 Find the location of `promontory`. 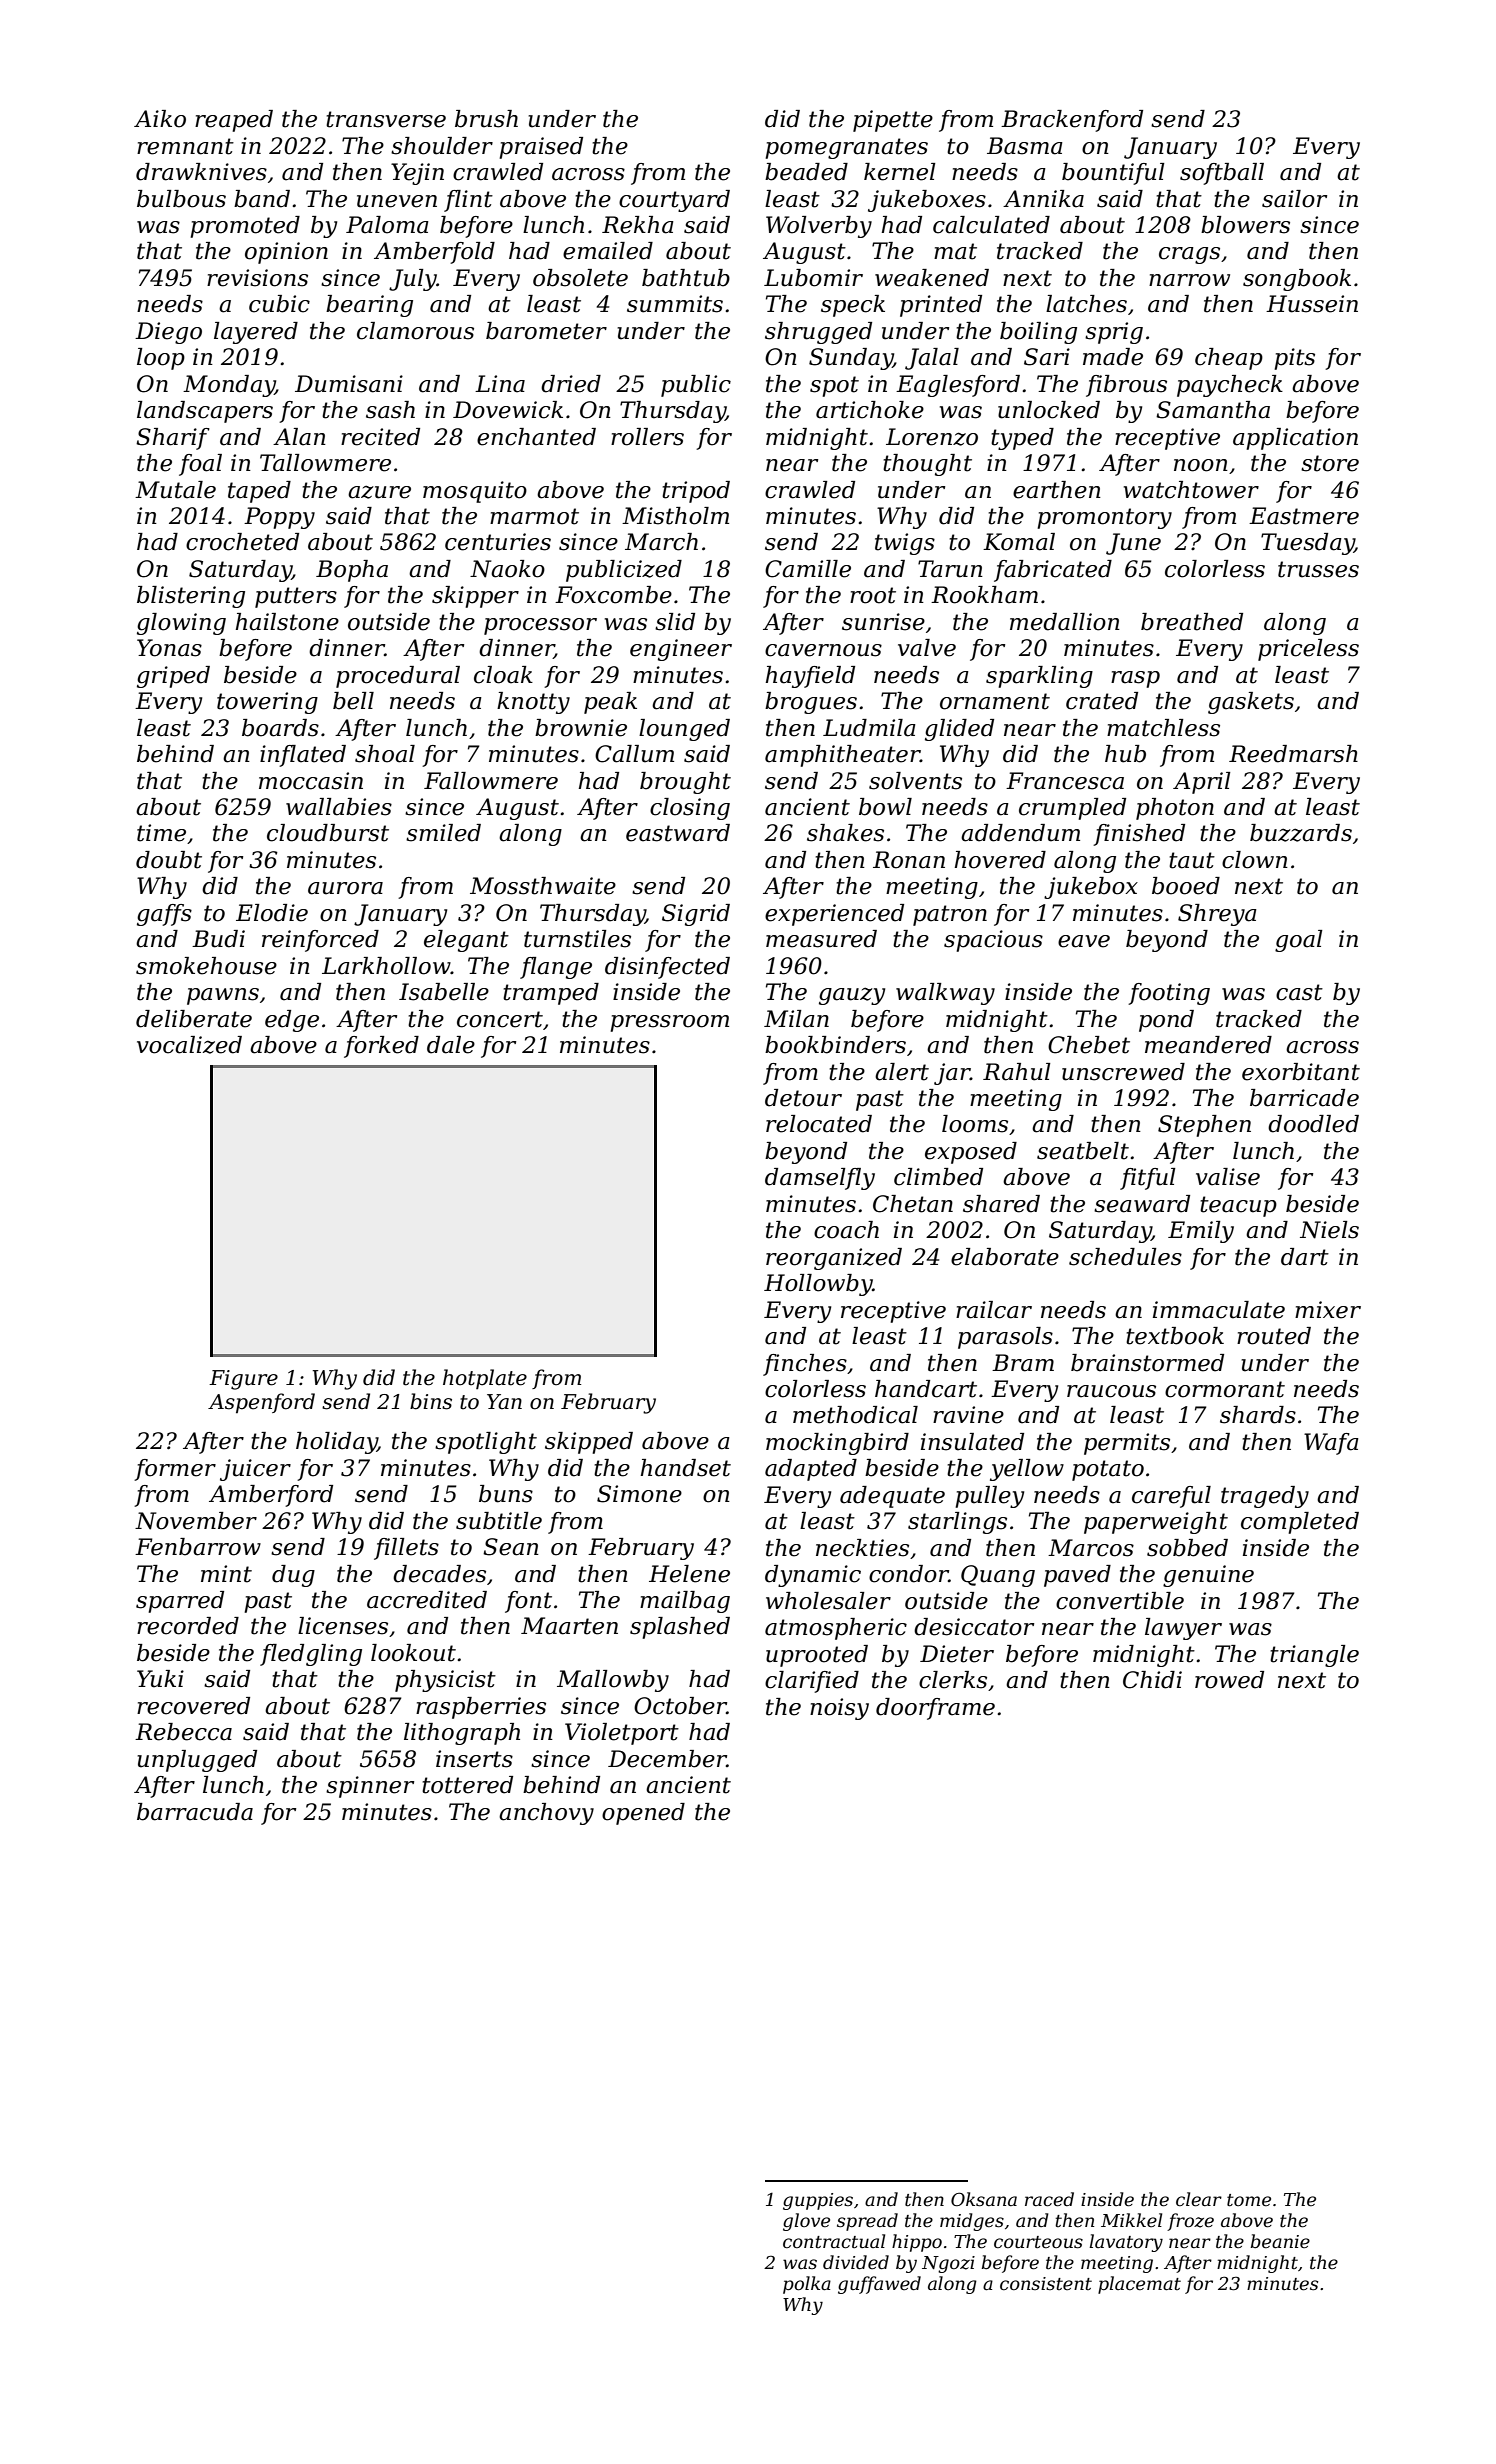

promontory is located at coordinates (1104, 518).
